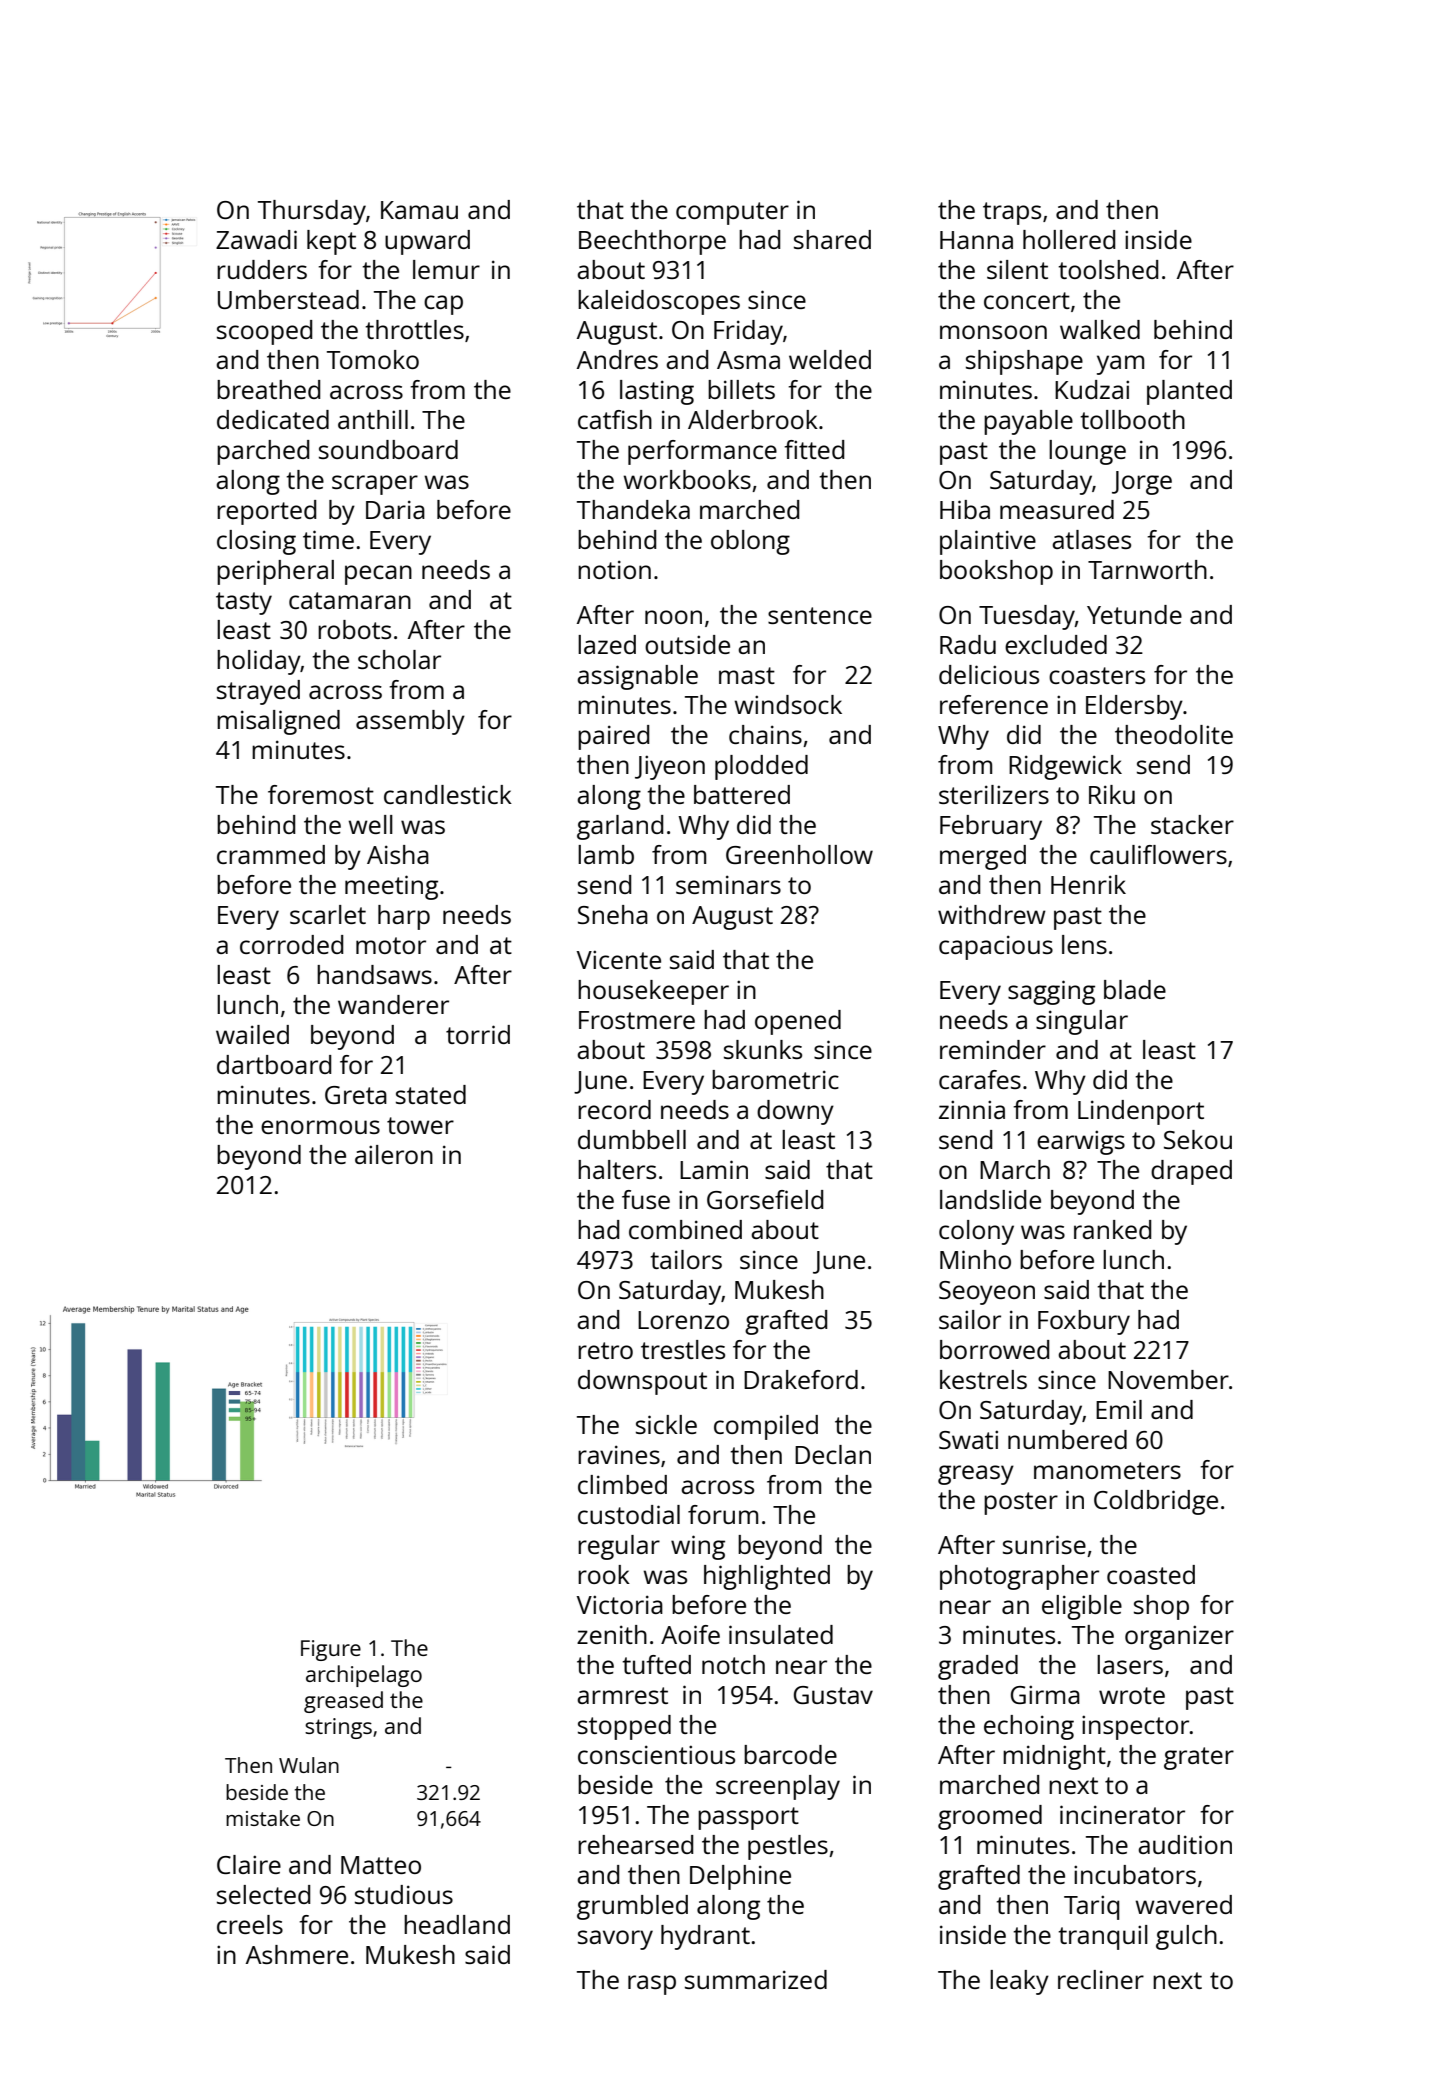 The image size is (1450, 2100). What do you see at coordinates (670, 767) in the screenshot?
I see `Jiyeon` at bounding box center [670, 767].
